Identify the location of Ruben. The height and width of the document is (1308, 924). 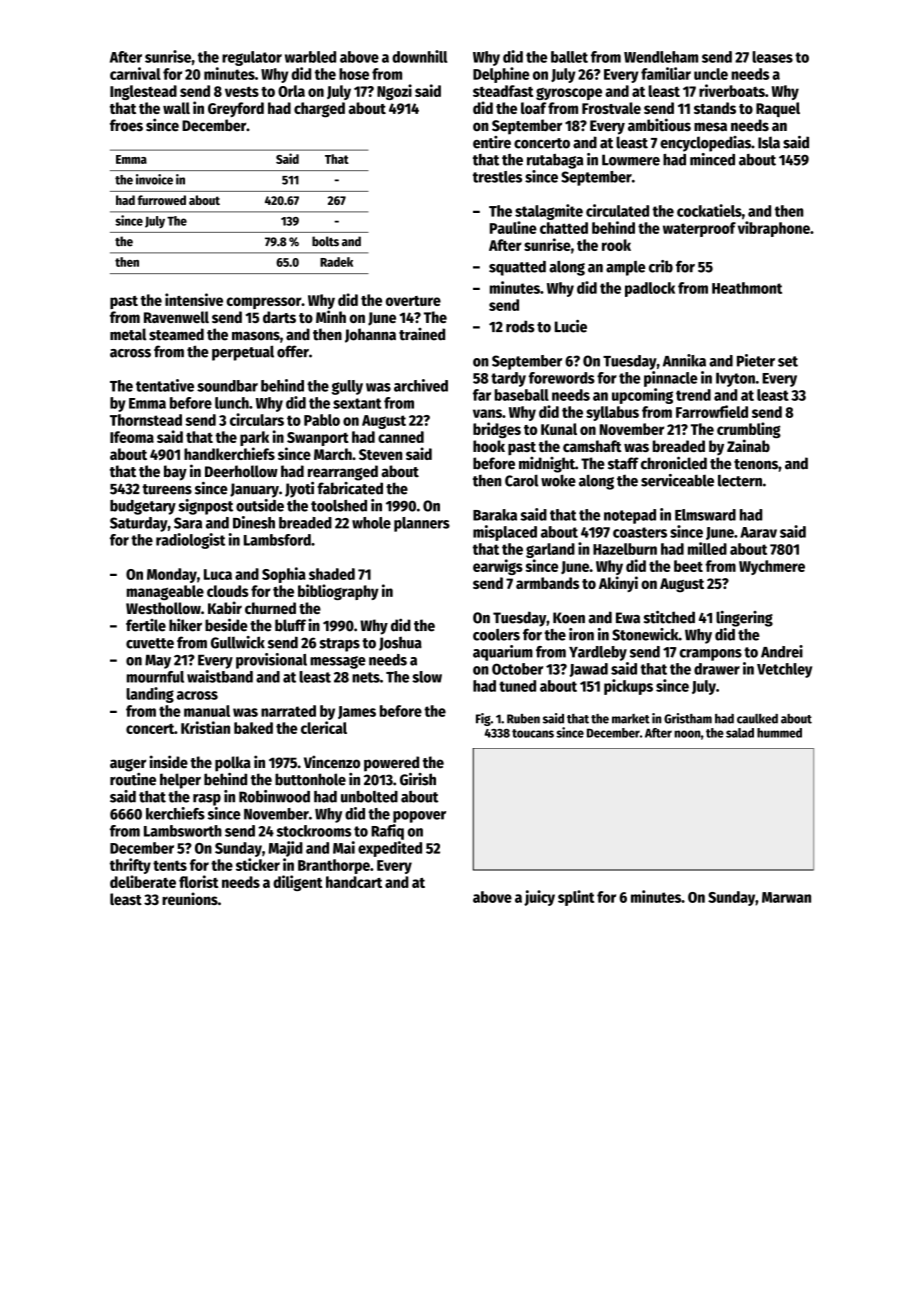
(523, 718).
